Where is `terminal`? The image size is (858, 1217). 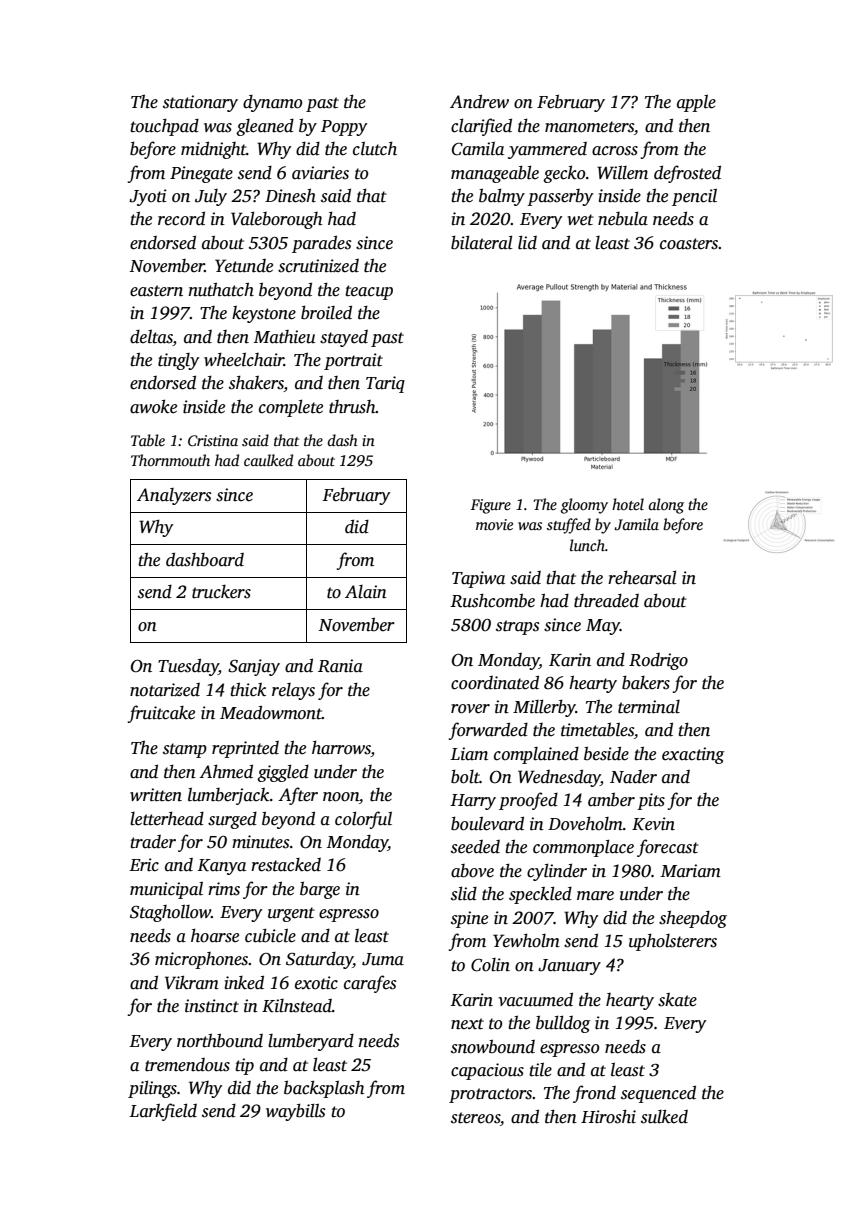 terminal is located at coordinates (649, 707).
